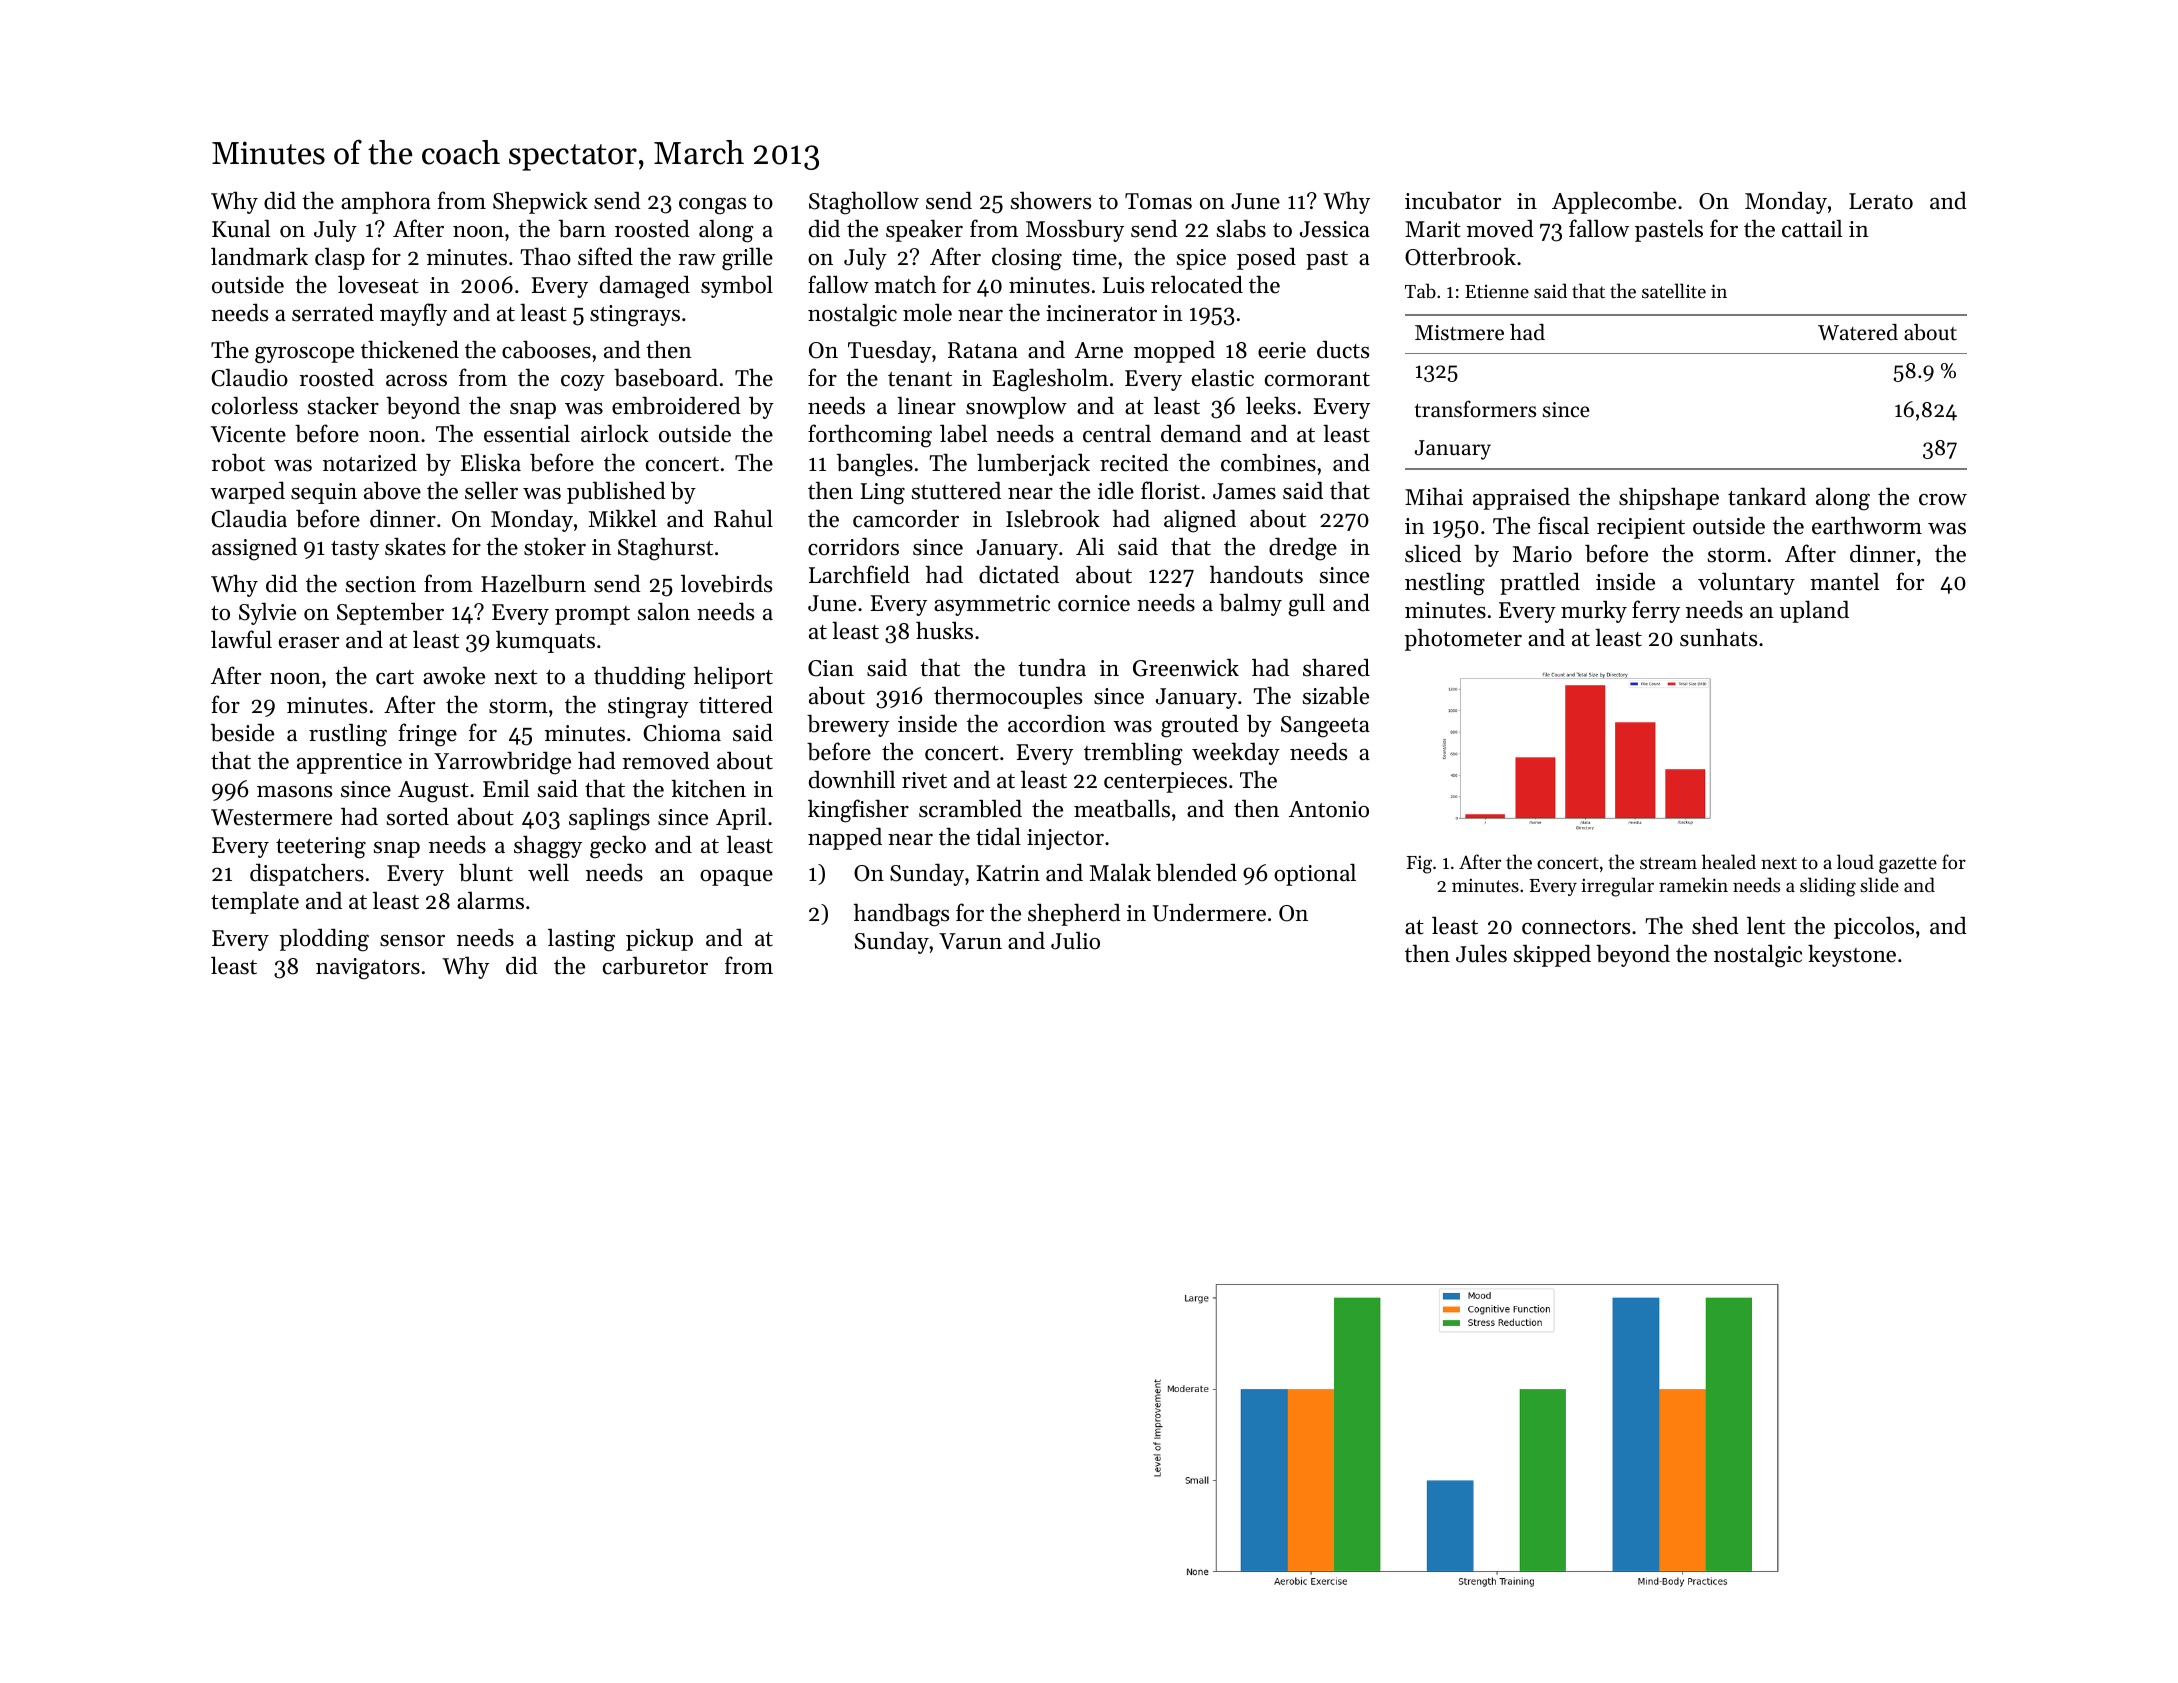  What do you see at coordinates (386, 203) in the document?
I see `amphora` at bounding box center [386, 203].
